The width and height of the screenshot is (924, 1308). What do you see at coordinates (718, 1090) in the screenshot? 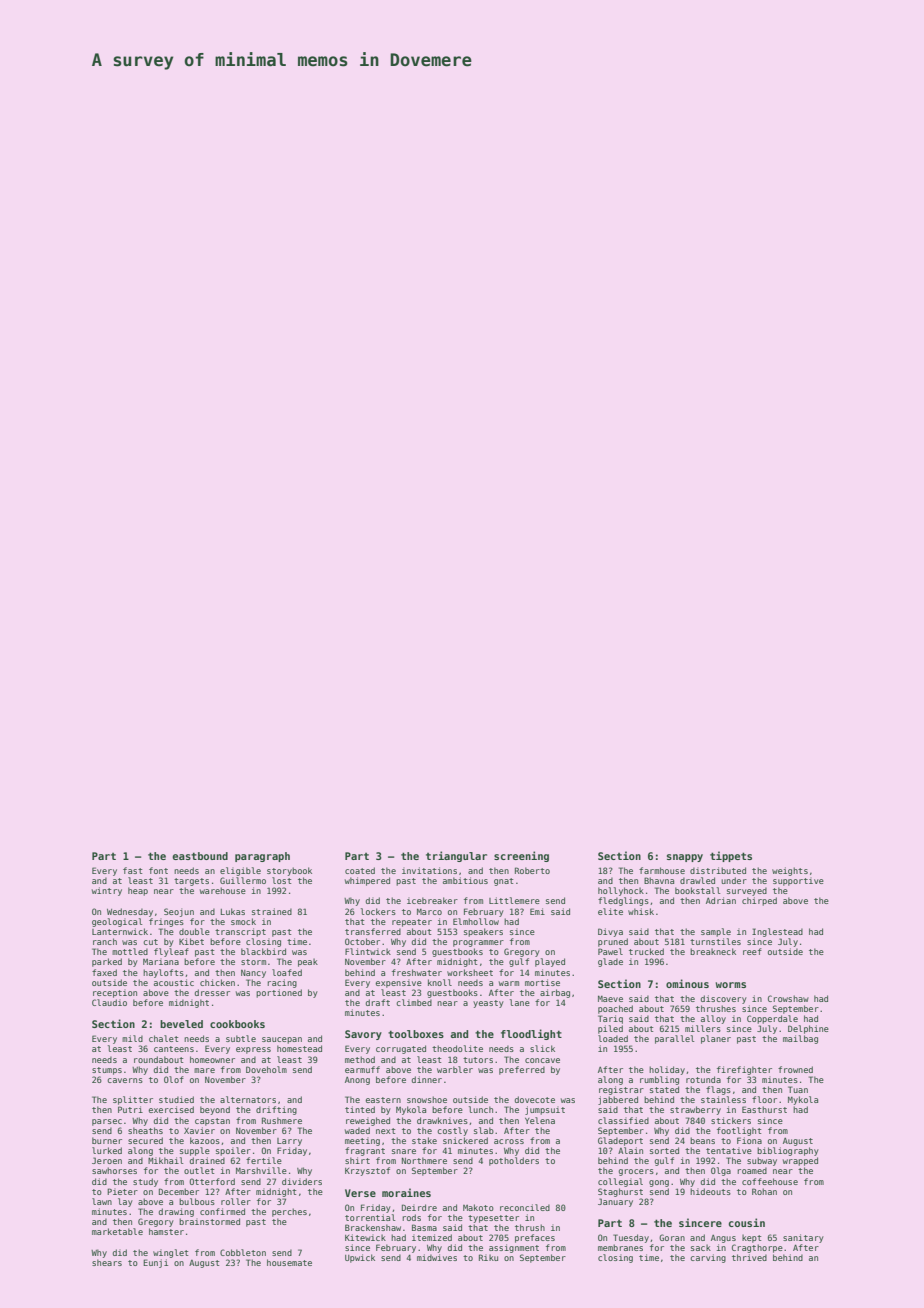
I see `flags` at bounding box center [718, 1090].
